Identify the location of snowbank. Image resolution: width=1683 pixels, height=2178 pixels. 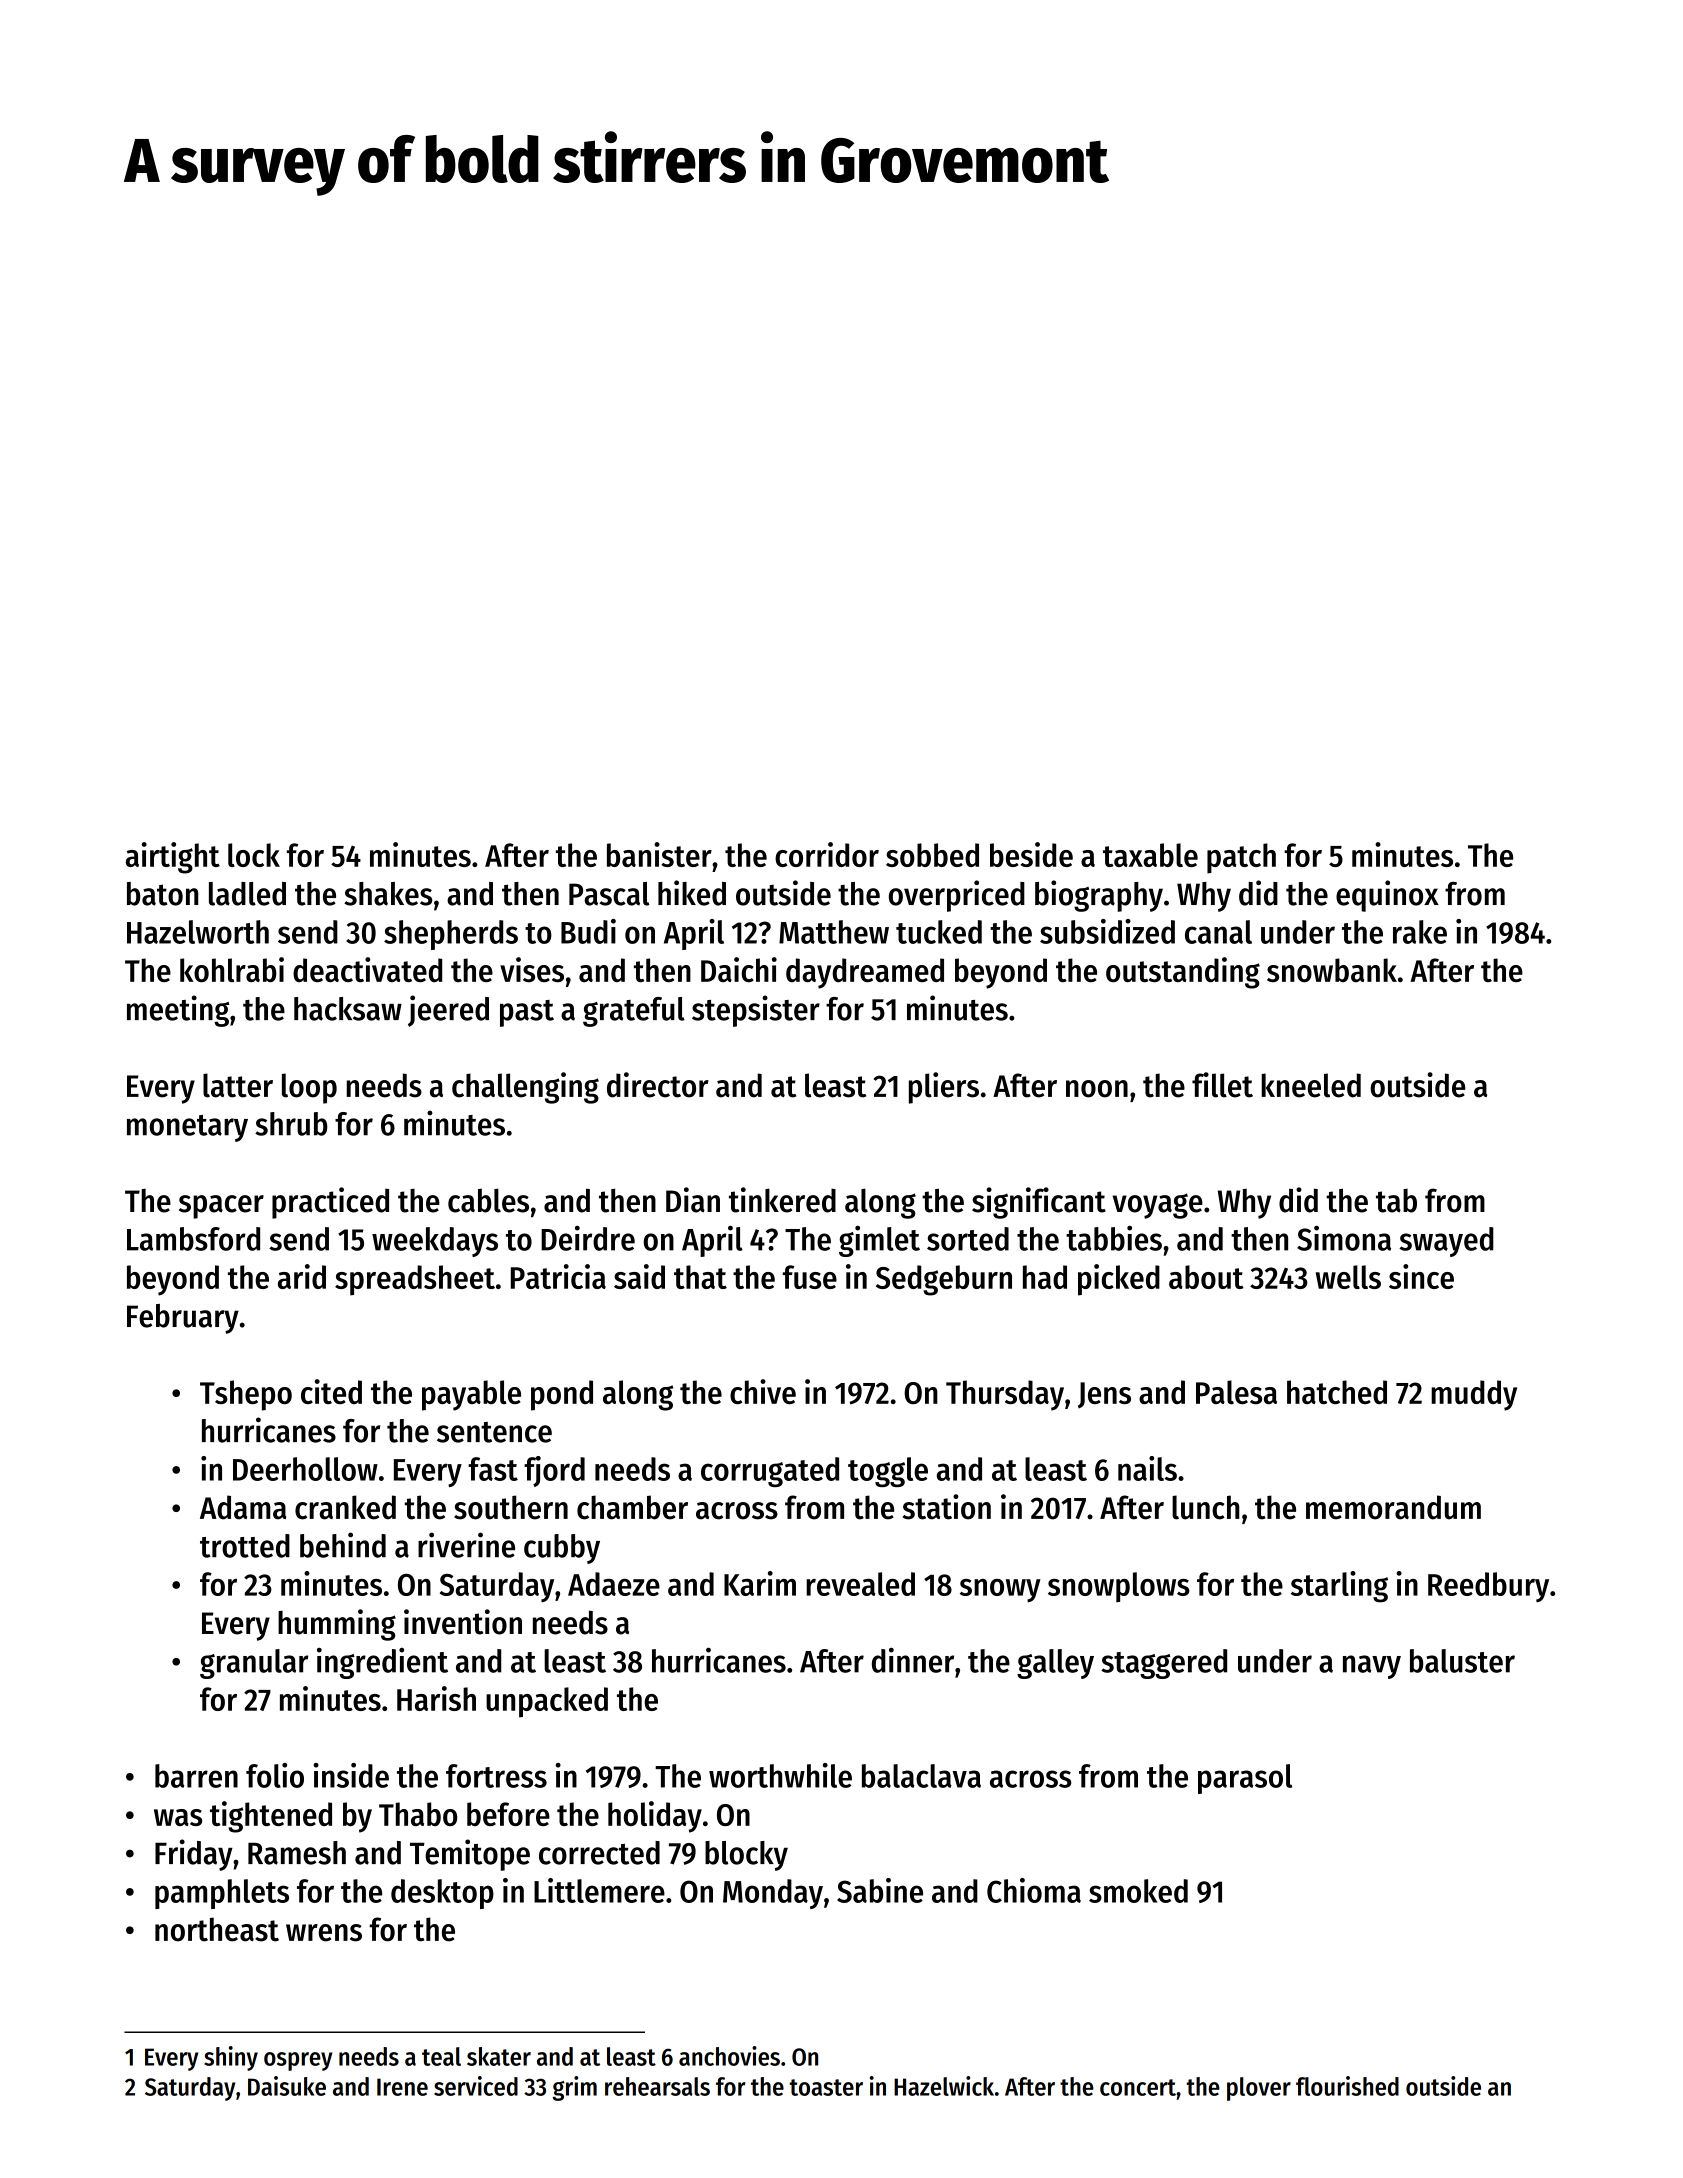
(1332, 970).
